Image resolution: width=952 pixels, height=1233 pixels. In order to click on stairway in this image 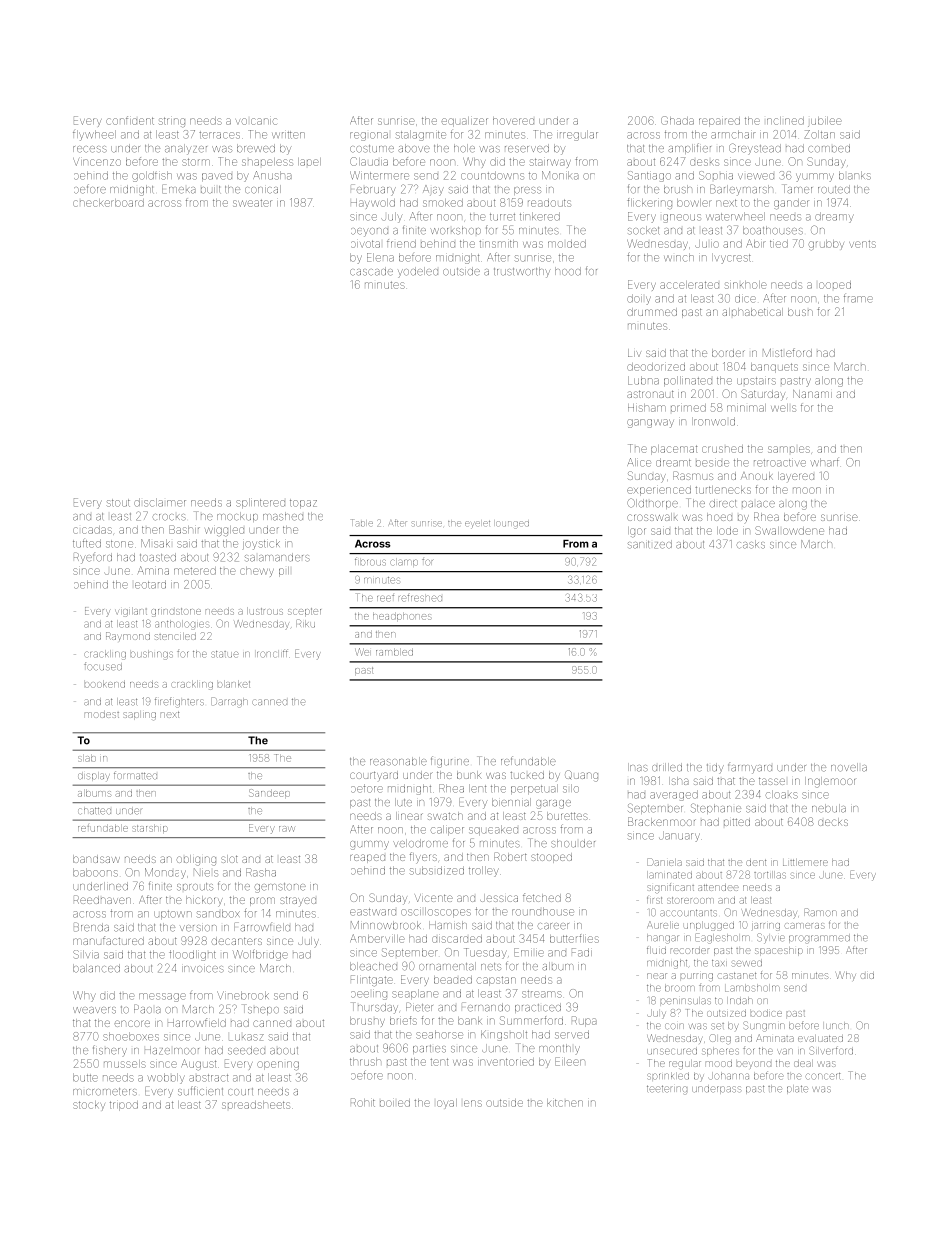, I will do `click(550, 163)`.
